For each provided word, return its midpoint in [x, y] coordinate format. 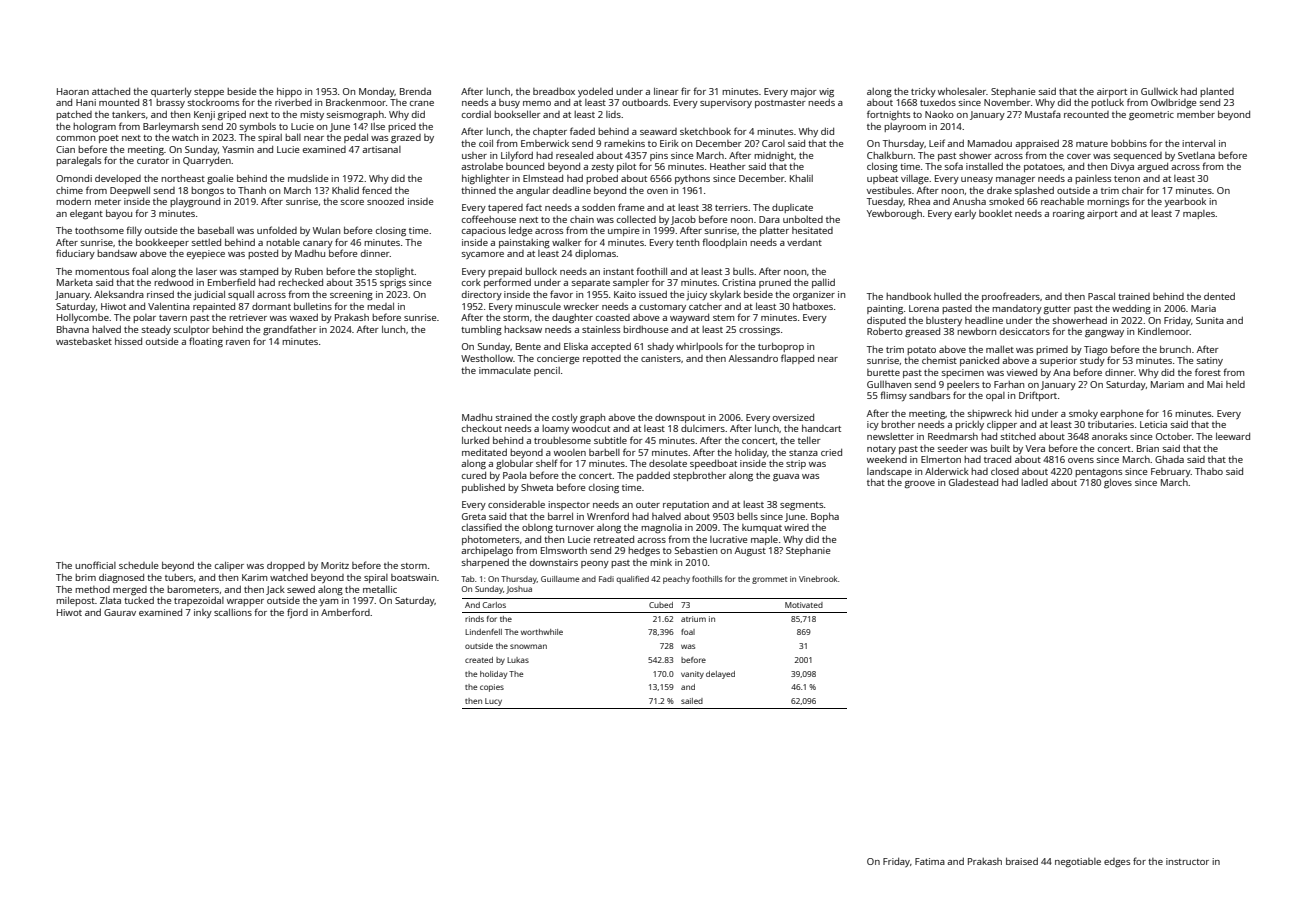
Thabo [1209, 471]
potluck [1107, 103]
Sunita [1210, 320]
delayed [720, 675]
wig [826, 93]
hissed [128, 341]
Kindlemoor [1164, 331]
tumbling [481, 331]
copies [492, 688]
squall [241, 295]
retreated [614, 539]
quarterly [171, 92]
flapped [797, 359]
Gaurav [120, 612]
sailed [692, 701]
